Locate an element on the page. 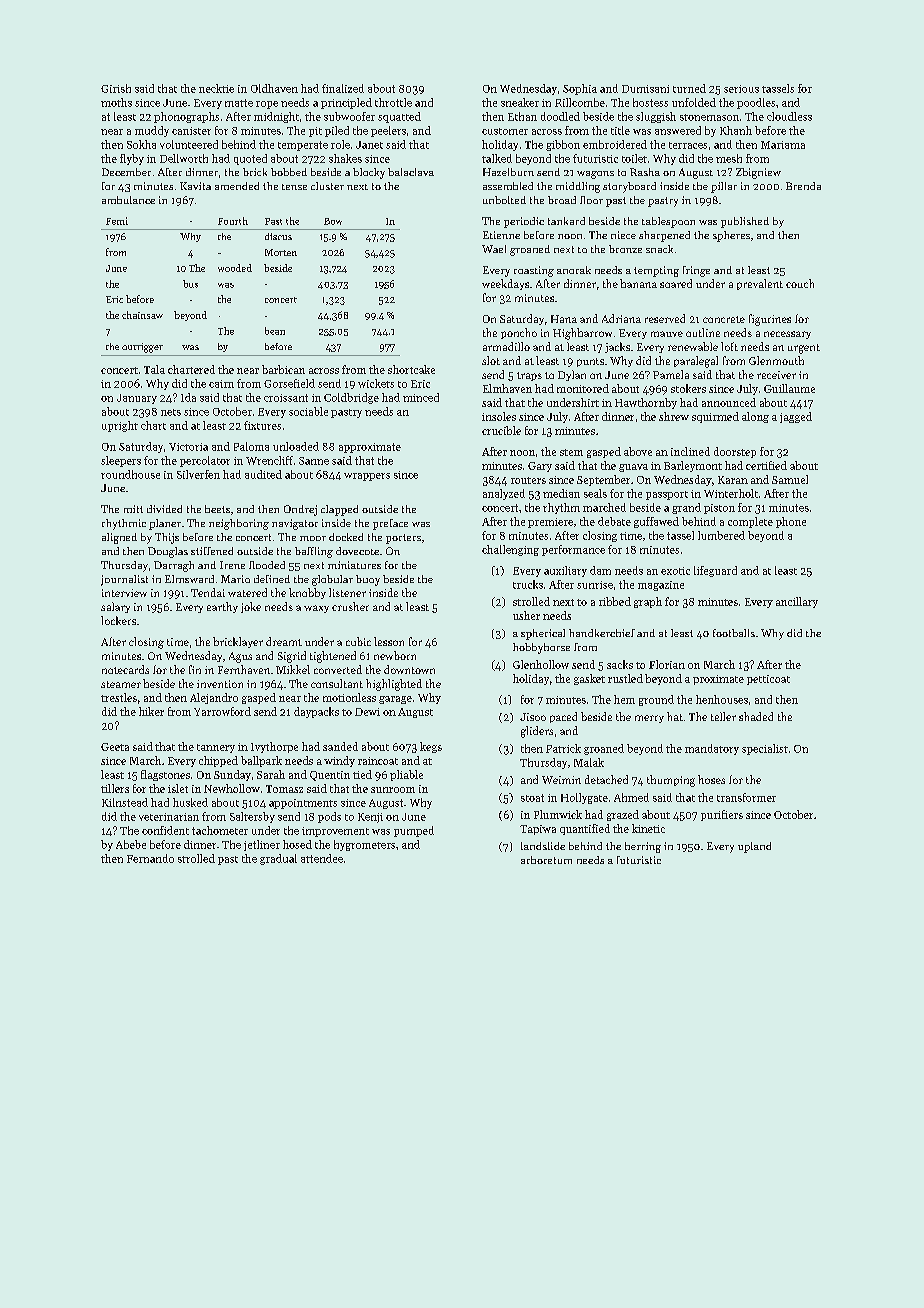  arboretum is located at coordinates (546, 860).
